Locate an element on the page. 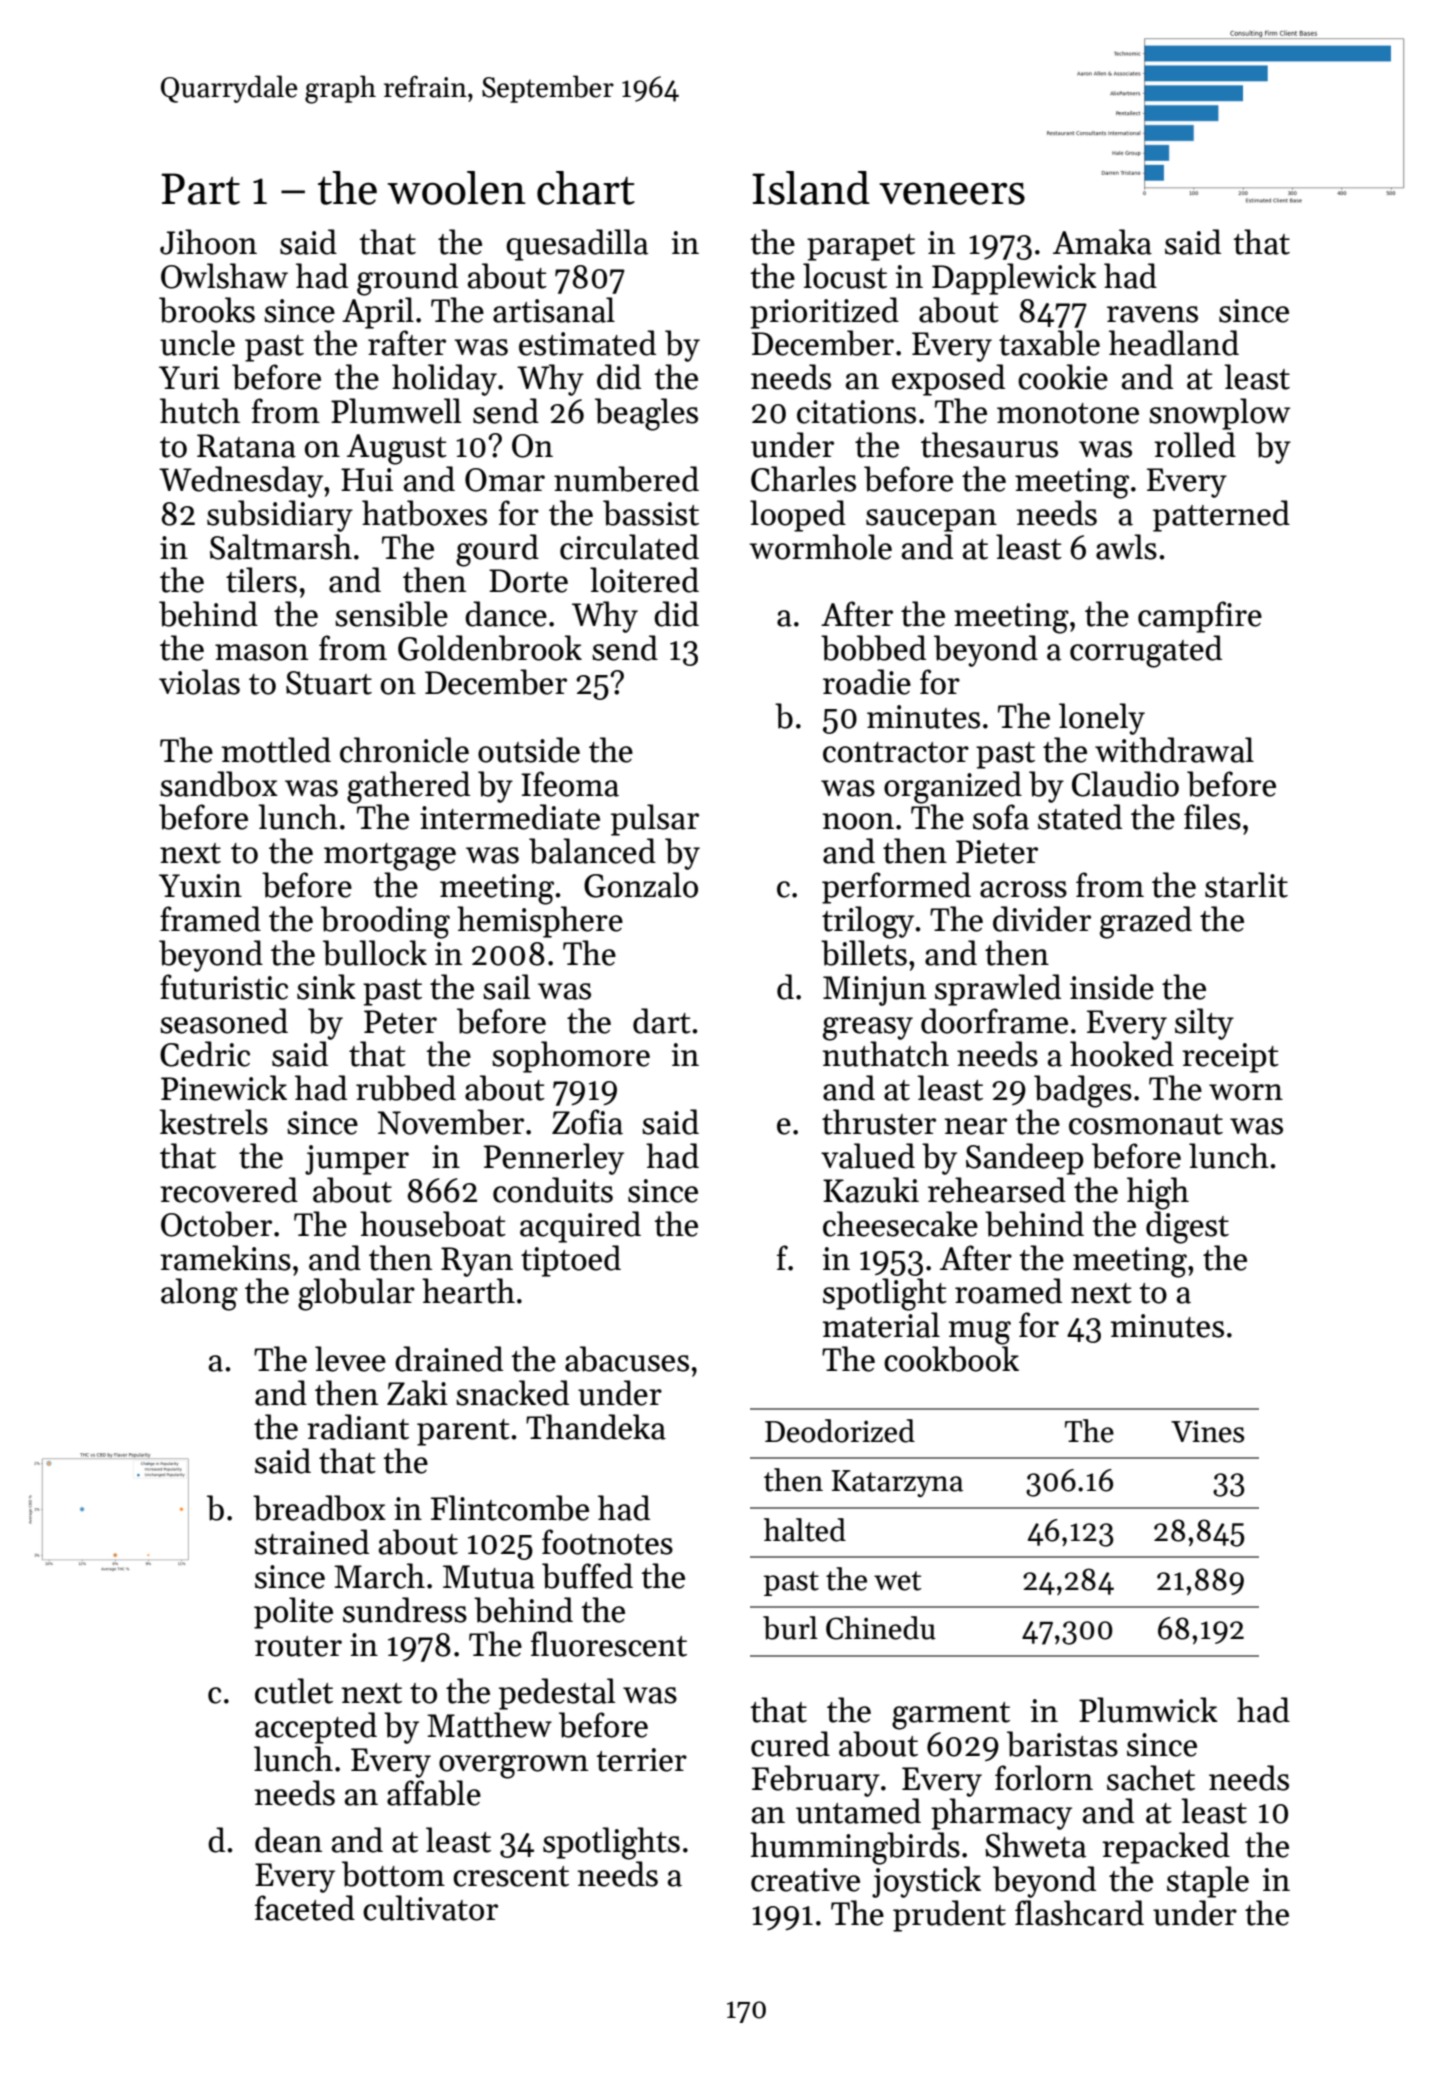 The height and width of the page is (2100, 1450). bobbed is located at coordinates (873, 648).
